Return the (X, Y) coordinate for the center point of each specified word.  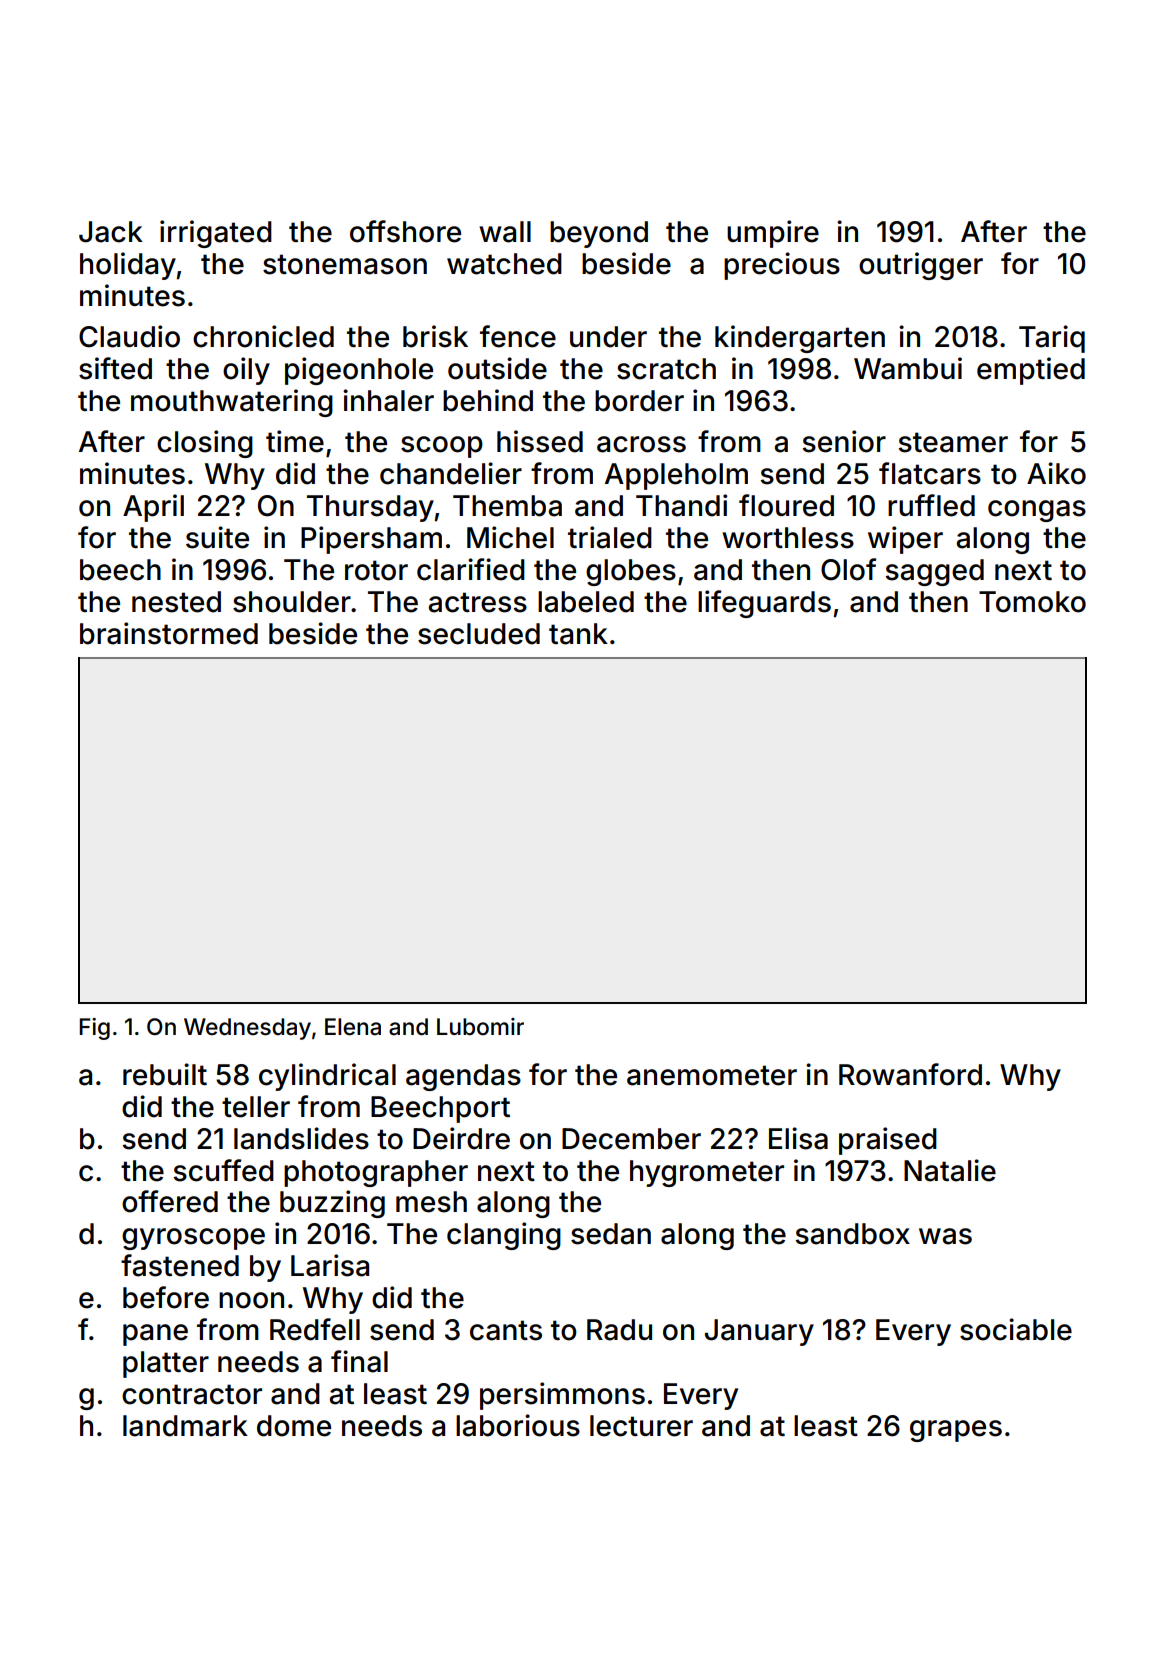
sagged (934, 572)
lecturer (641, 1426)
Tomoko (1032, 602)
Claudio (129, 336)
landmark (185, 1426)
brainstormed (169, 633)
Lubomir (480, 1027)
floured (786, 505)
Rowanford (910, 1074)
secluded (479, 634)
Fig (94, 1029)
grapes (956, 1431)
